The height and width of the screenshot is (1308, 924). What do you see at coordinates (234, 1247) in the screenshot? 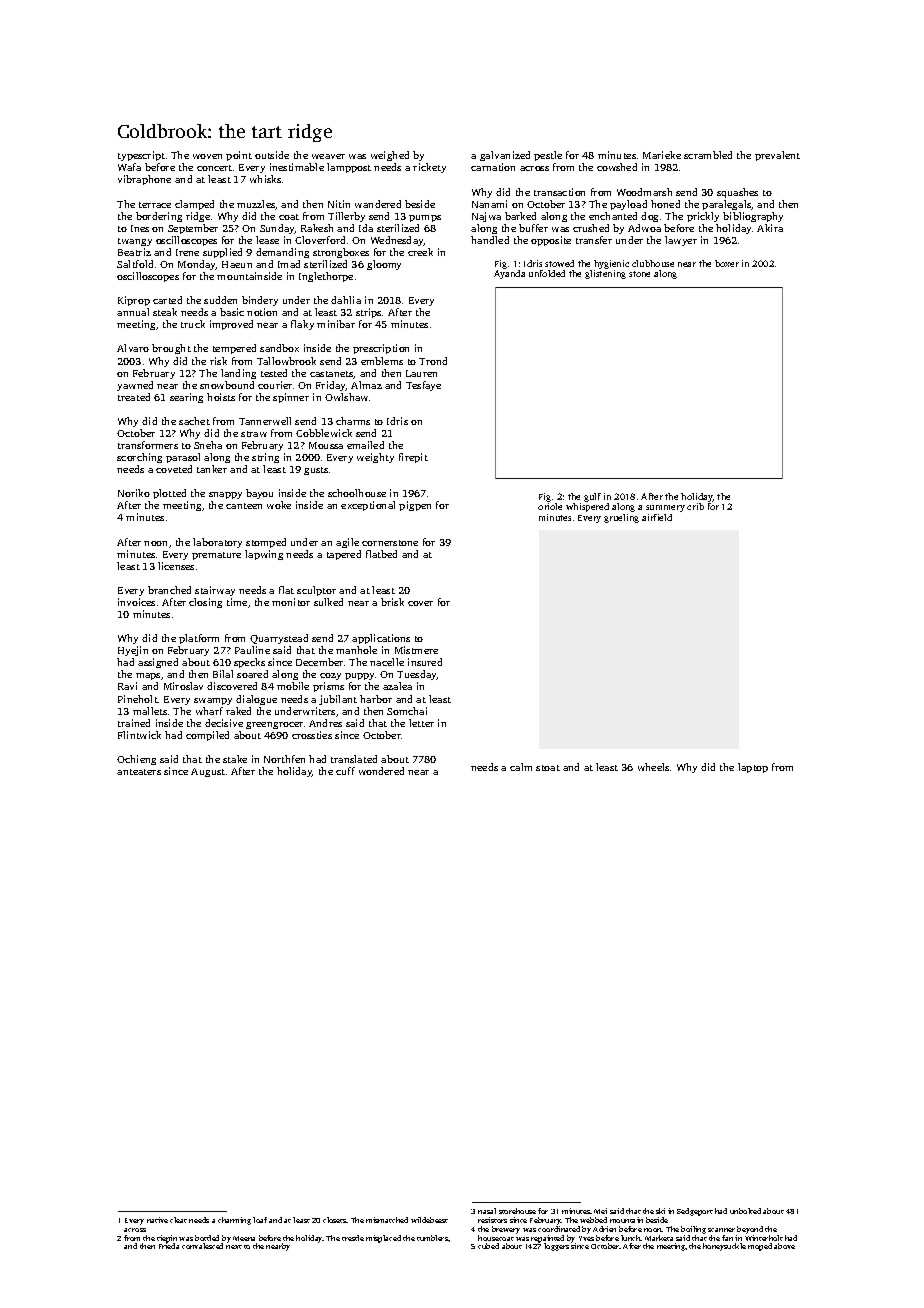
I see `next` at bounding box center [234, 1247].
